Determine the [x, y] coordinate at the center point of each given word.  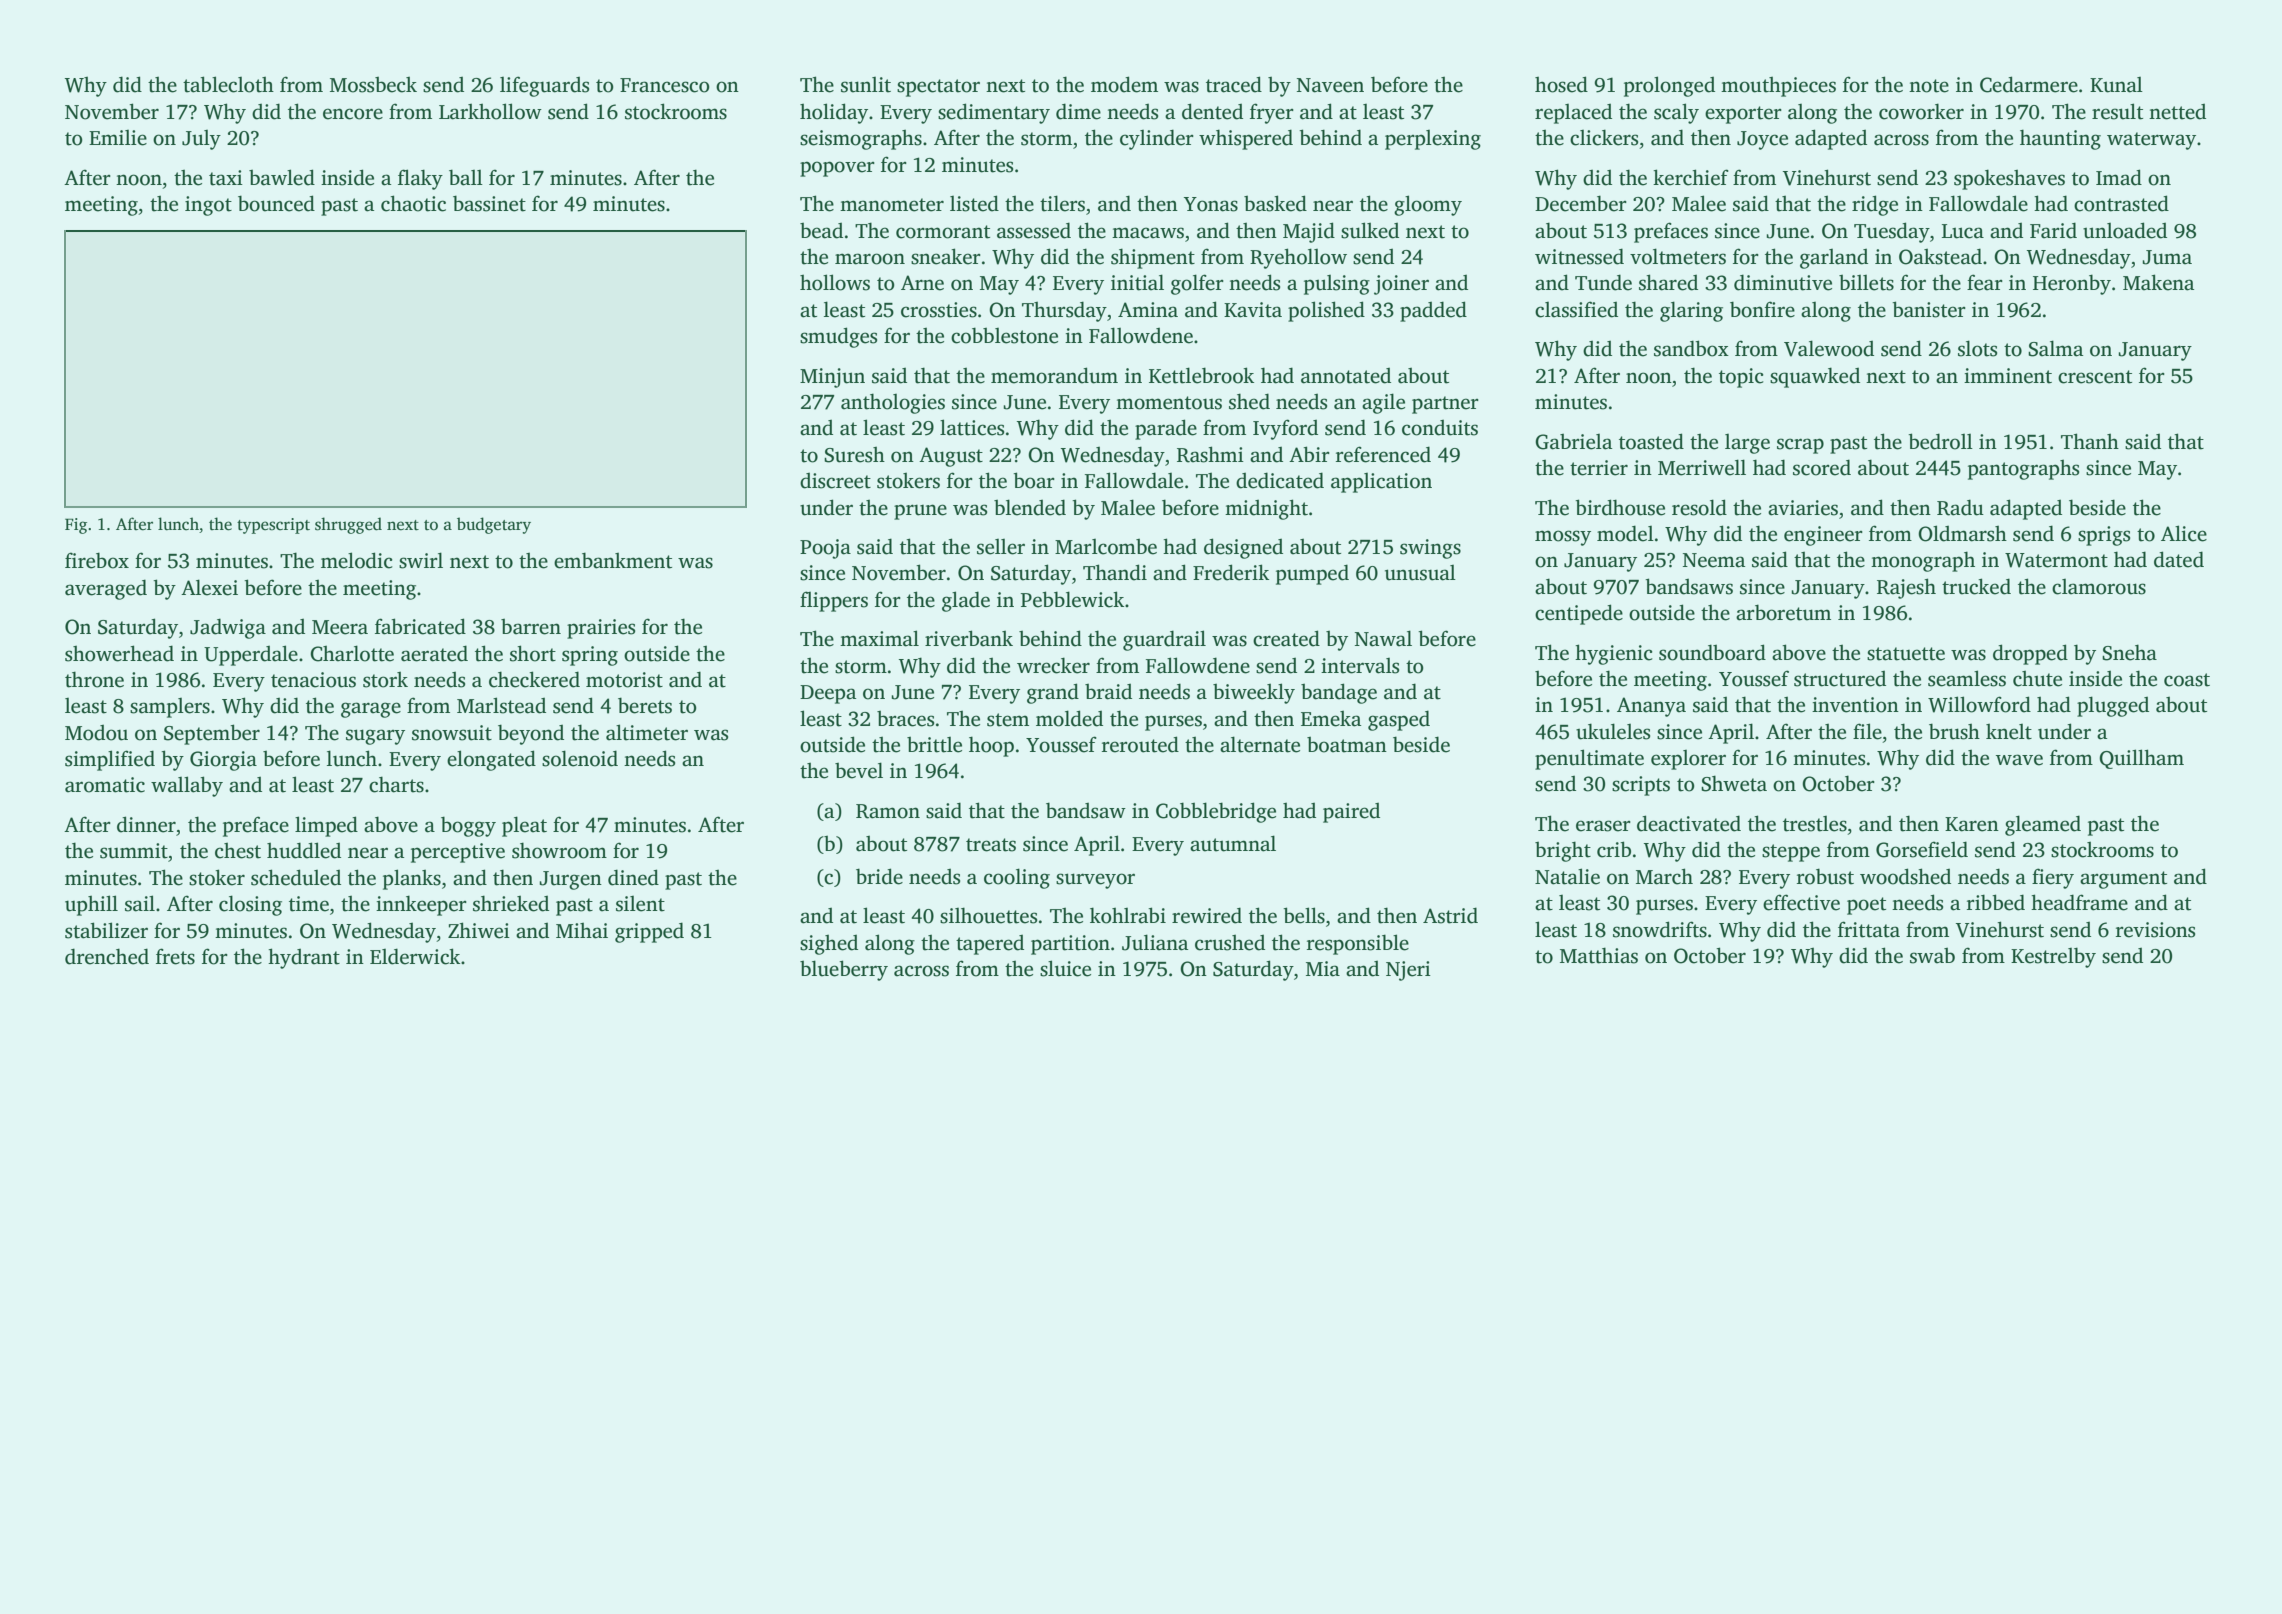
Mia [1323, 969]
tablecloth [228, 84]
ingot [208, 206]
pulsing [1337, 285]
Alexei [209, 587]
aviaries [1803, 508]
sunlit [866, 85]
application [1381, 483]
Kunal [2116, 85]
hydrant [304, 958]
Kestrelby [2053, 957]
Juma [2167, 257]
